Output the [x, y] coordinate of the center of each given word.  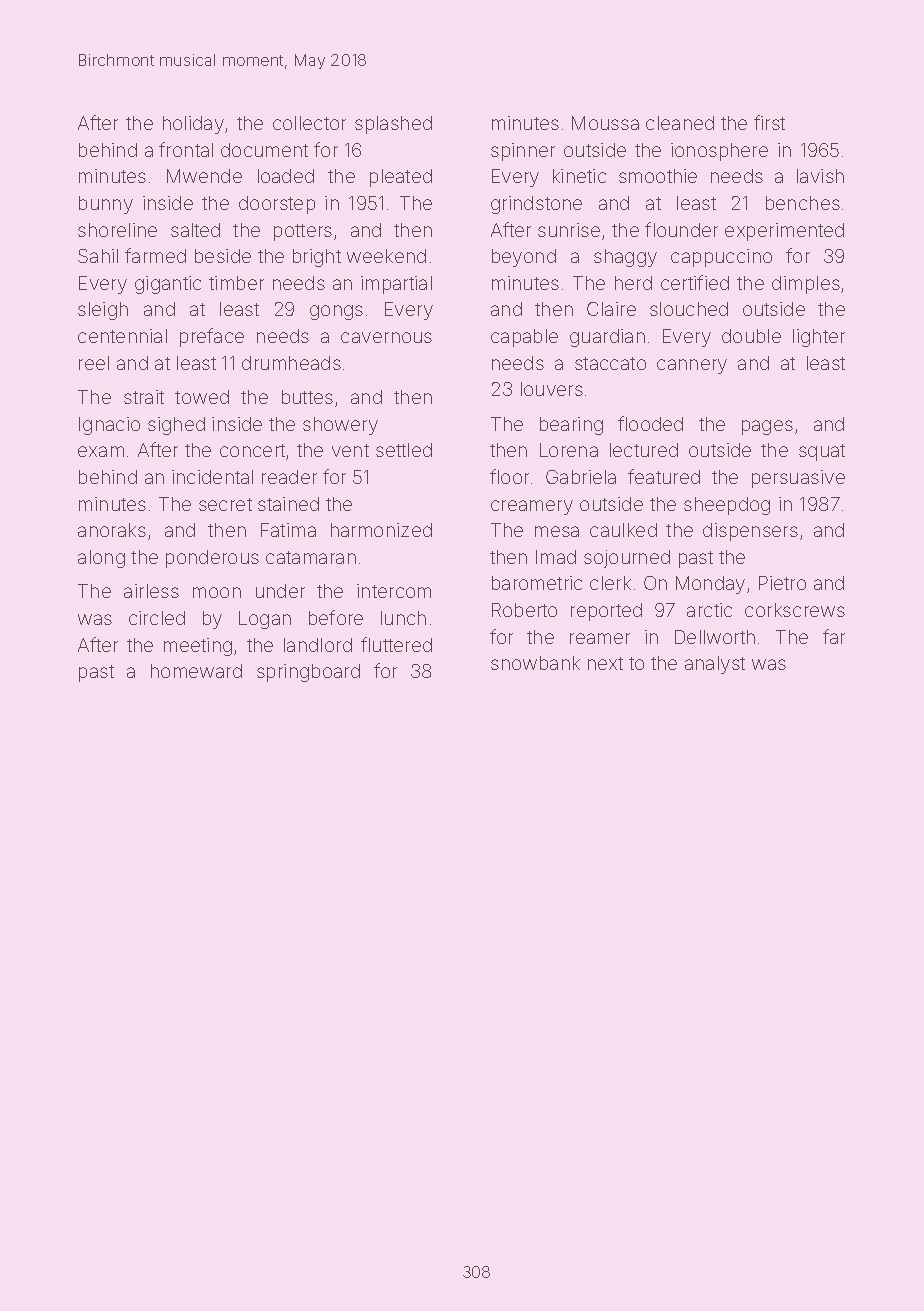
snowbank [535, 663]
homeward [196, 671]
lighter [819, 338]
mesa [557, 531]
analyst [715, 665]
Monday [710, 585]
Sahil [98, 256]
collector [309, 123]
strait [144, 397]
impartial [396, 285]
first [769, 122]
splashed [393, 125]
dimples [806, 285]
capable [524, 338]
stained [288, 504]
